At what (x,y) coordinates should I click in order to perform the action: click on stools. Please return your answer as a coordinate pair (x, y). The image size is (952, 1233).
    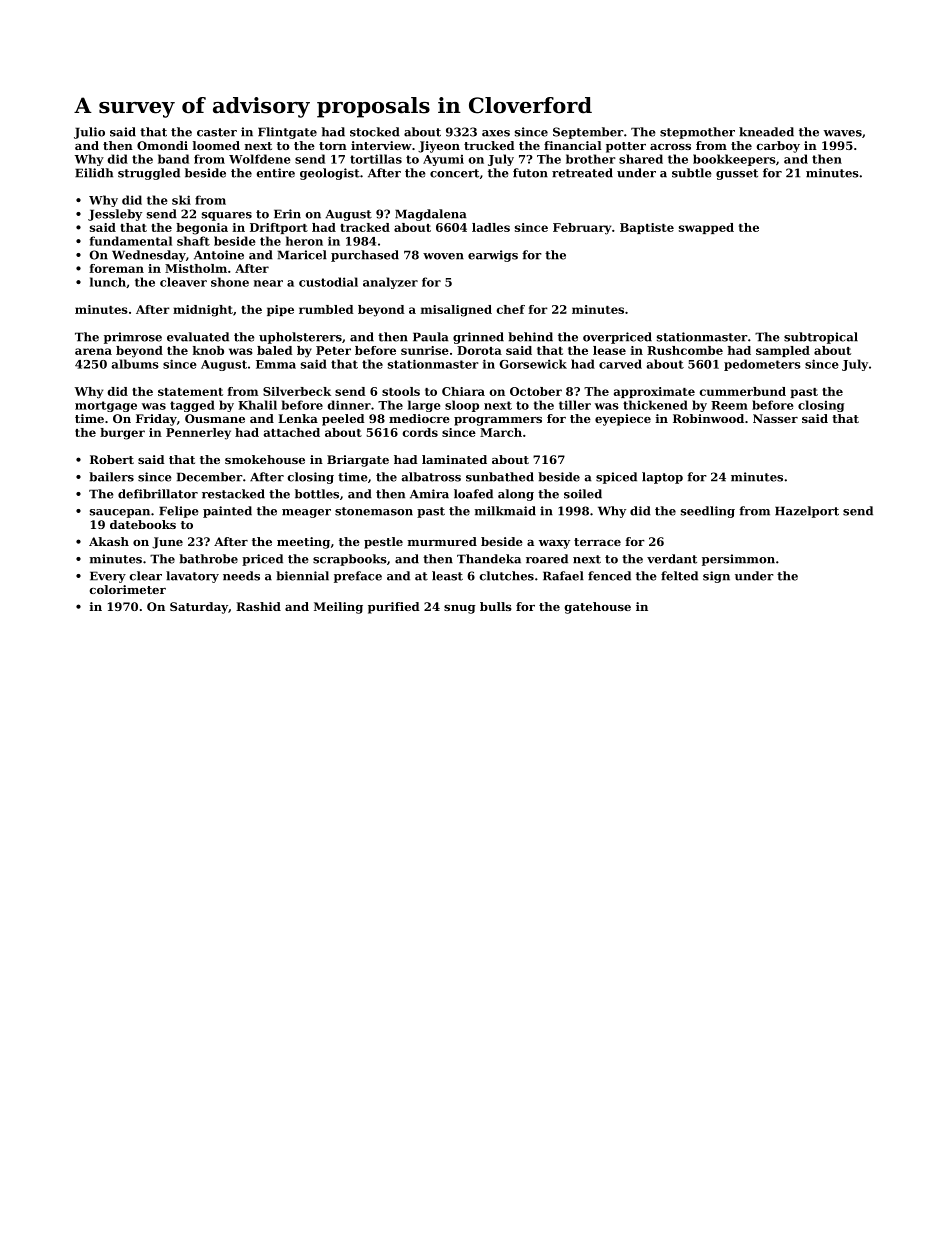
    Looking at the image, I should click on (401, 391).
